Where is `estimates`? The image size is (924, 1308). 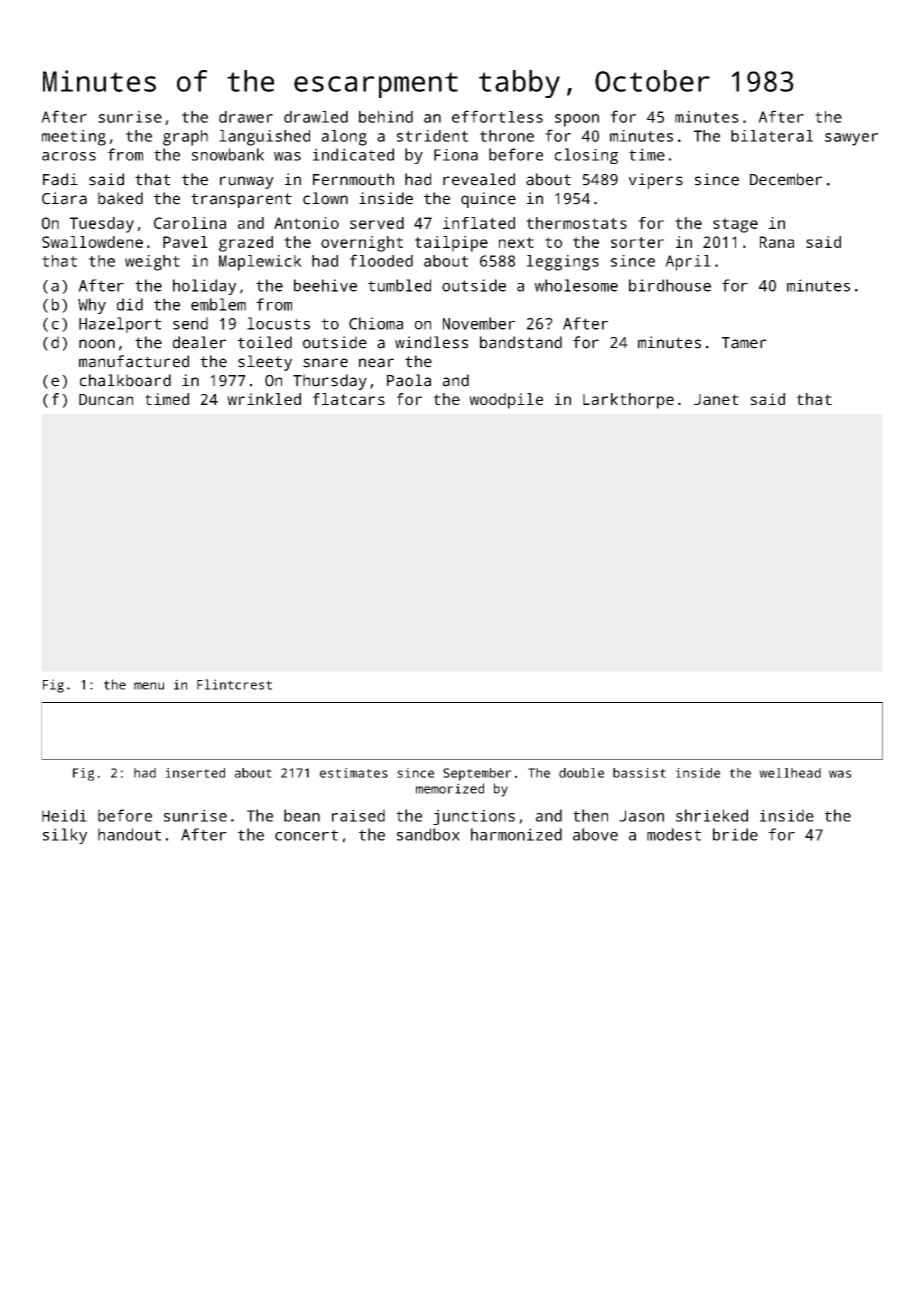
estimates is located at coordinates (354, 773).
